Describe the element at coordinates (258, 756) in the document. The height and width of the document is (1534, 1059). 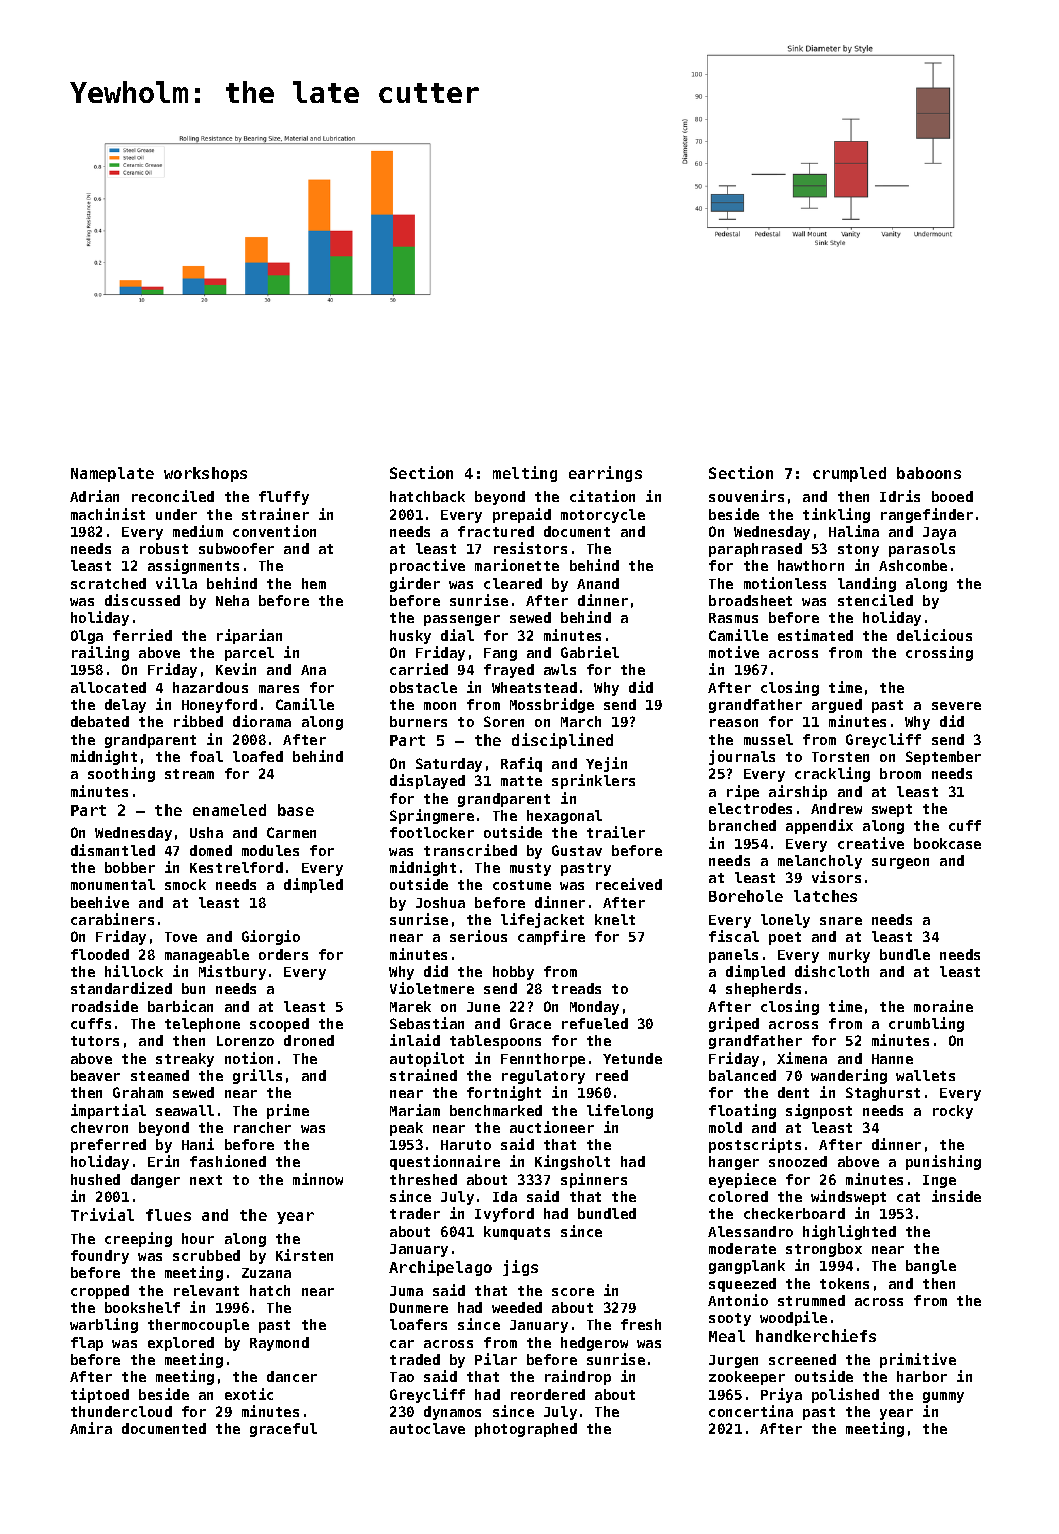
I see `loafed` at that location.
